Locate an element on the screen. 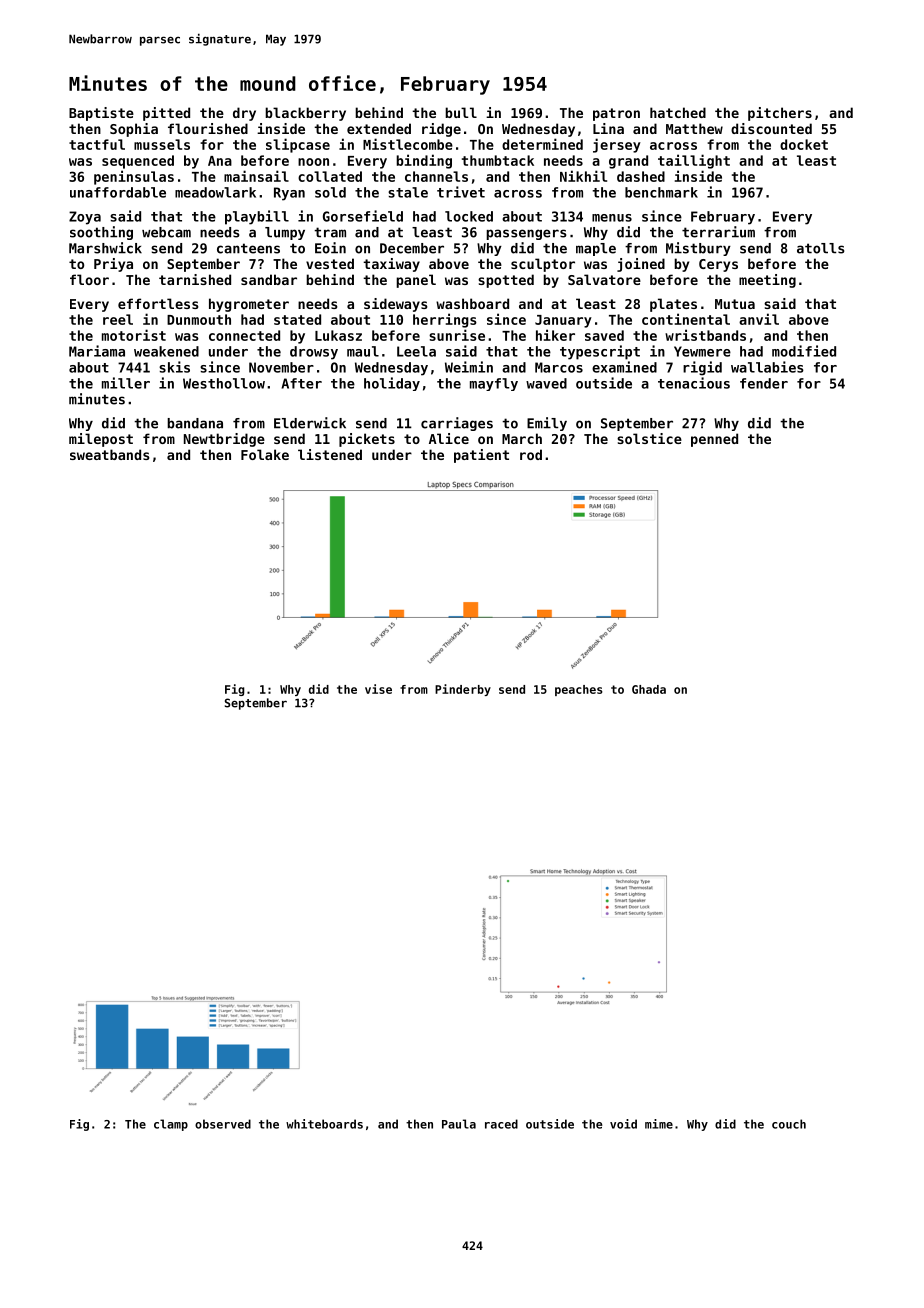 The width and height of the screenshot is (924, 1308). patient is located at coordinates (481, 456).
